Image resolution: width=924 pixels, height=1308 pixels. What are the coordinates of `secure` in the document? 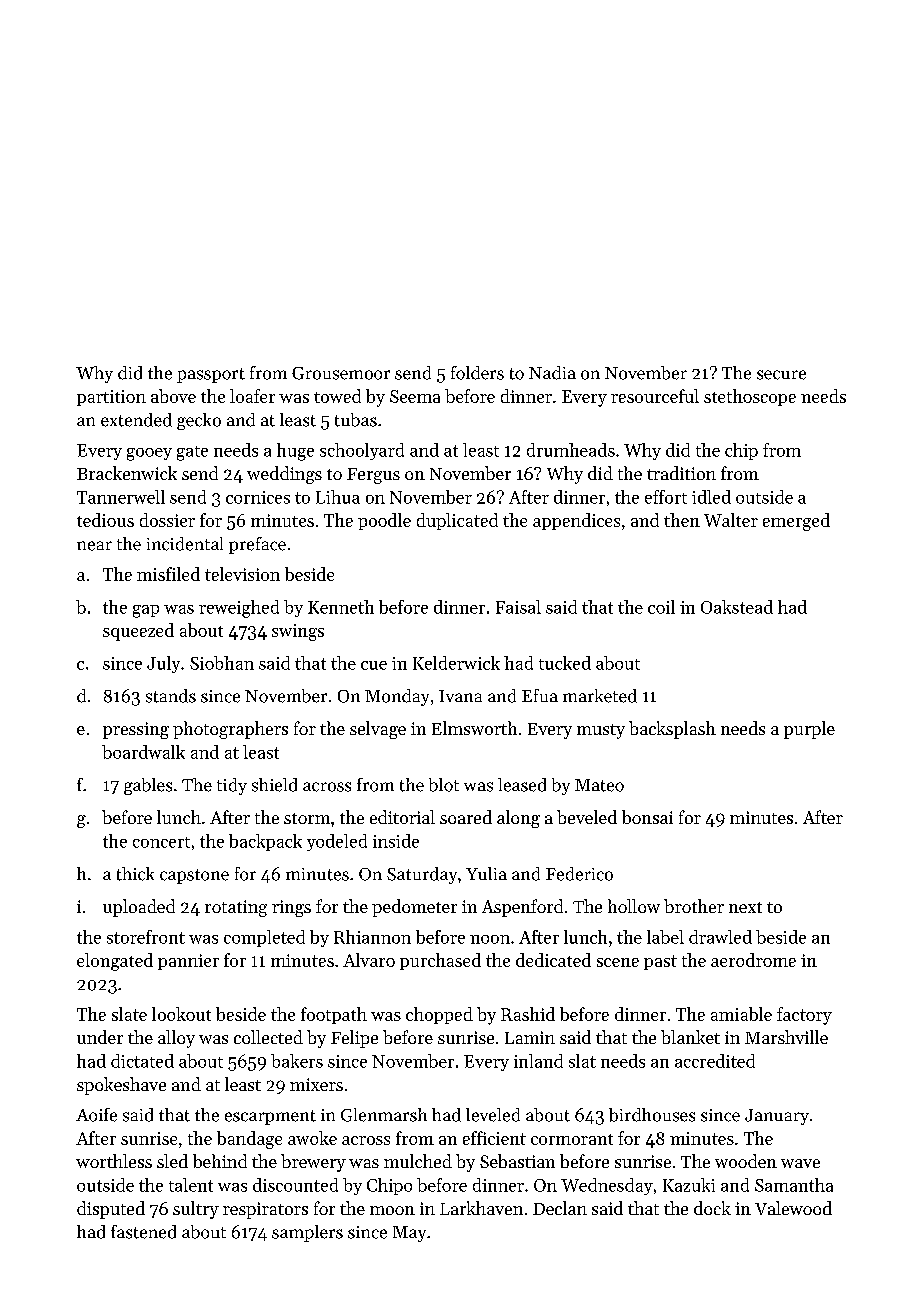 It's located at (781, 375).
